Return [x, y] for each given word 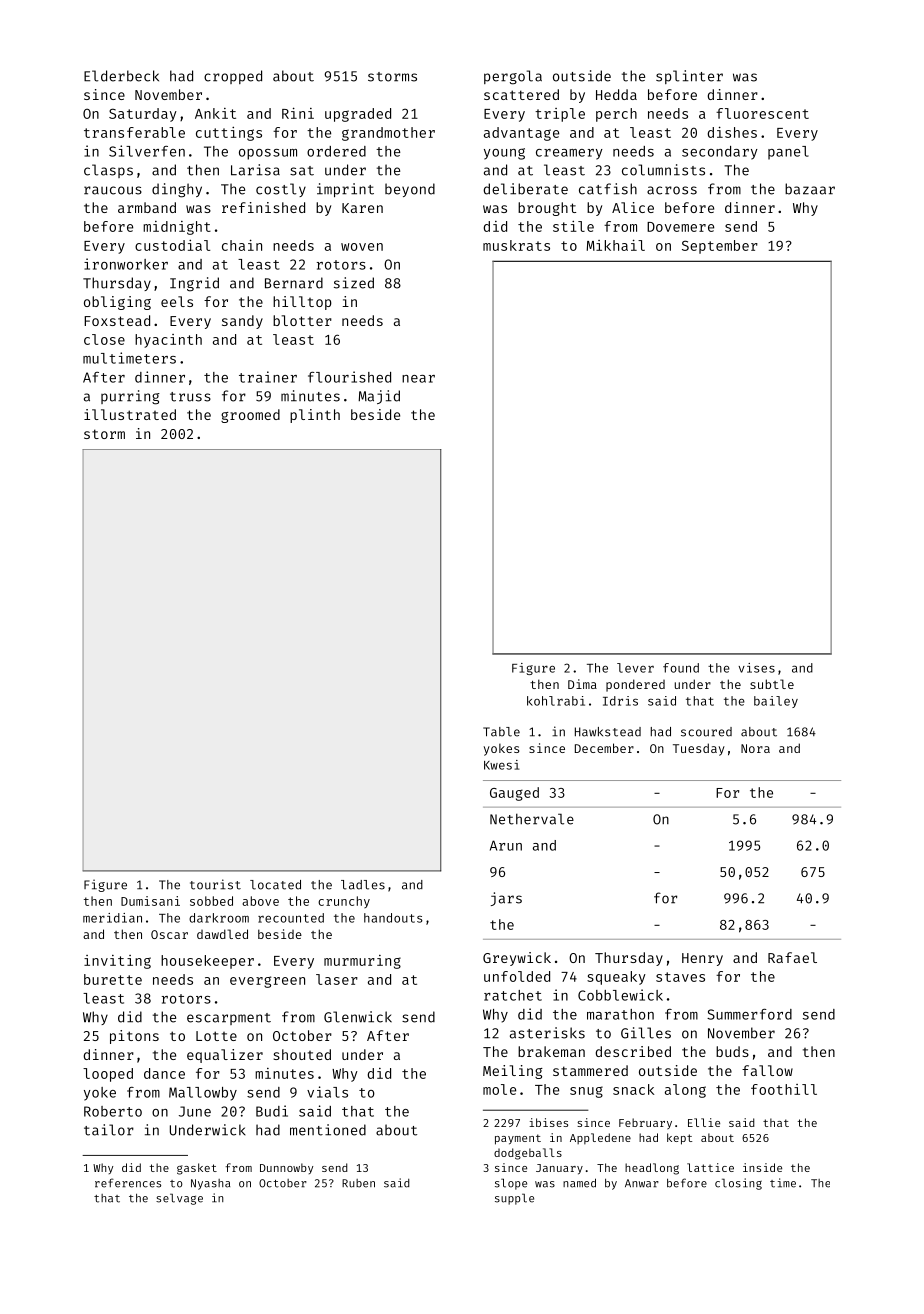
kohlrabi [556, 701]
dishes [732, 132]
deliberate [525, 189]
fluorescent [762, 113]
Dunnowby [286, 1168]
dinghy [177, 190]
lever [635, 668]
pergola [513, 77]
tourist [215, 884]
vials [327, 1092]
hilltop [302, 303]
